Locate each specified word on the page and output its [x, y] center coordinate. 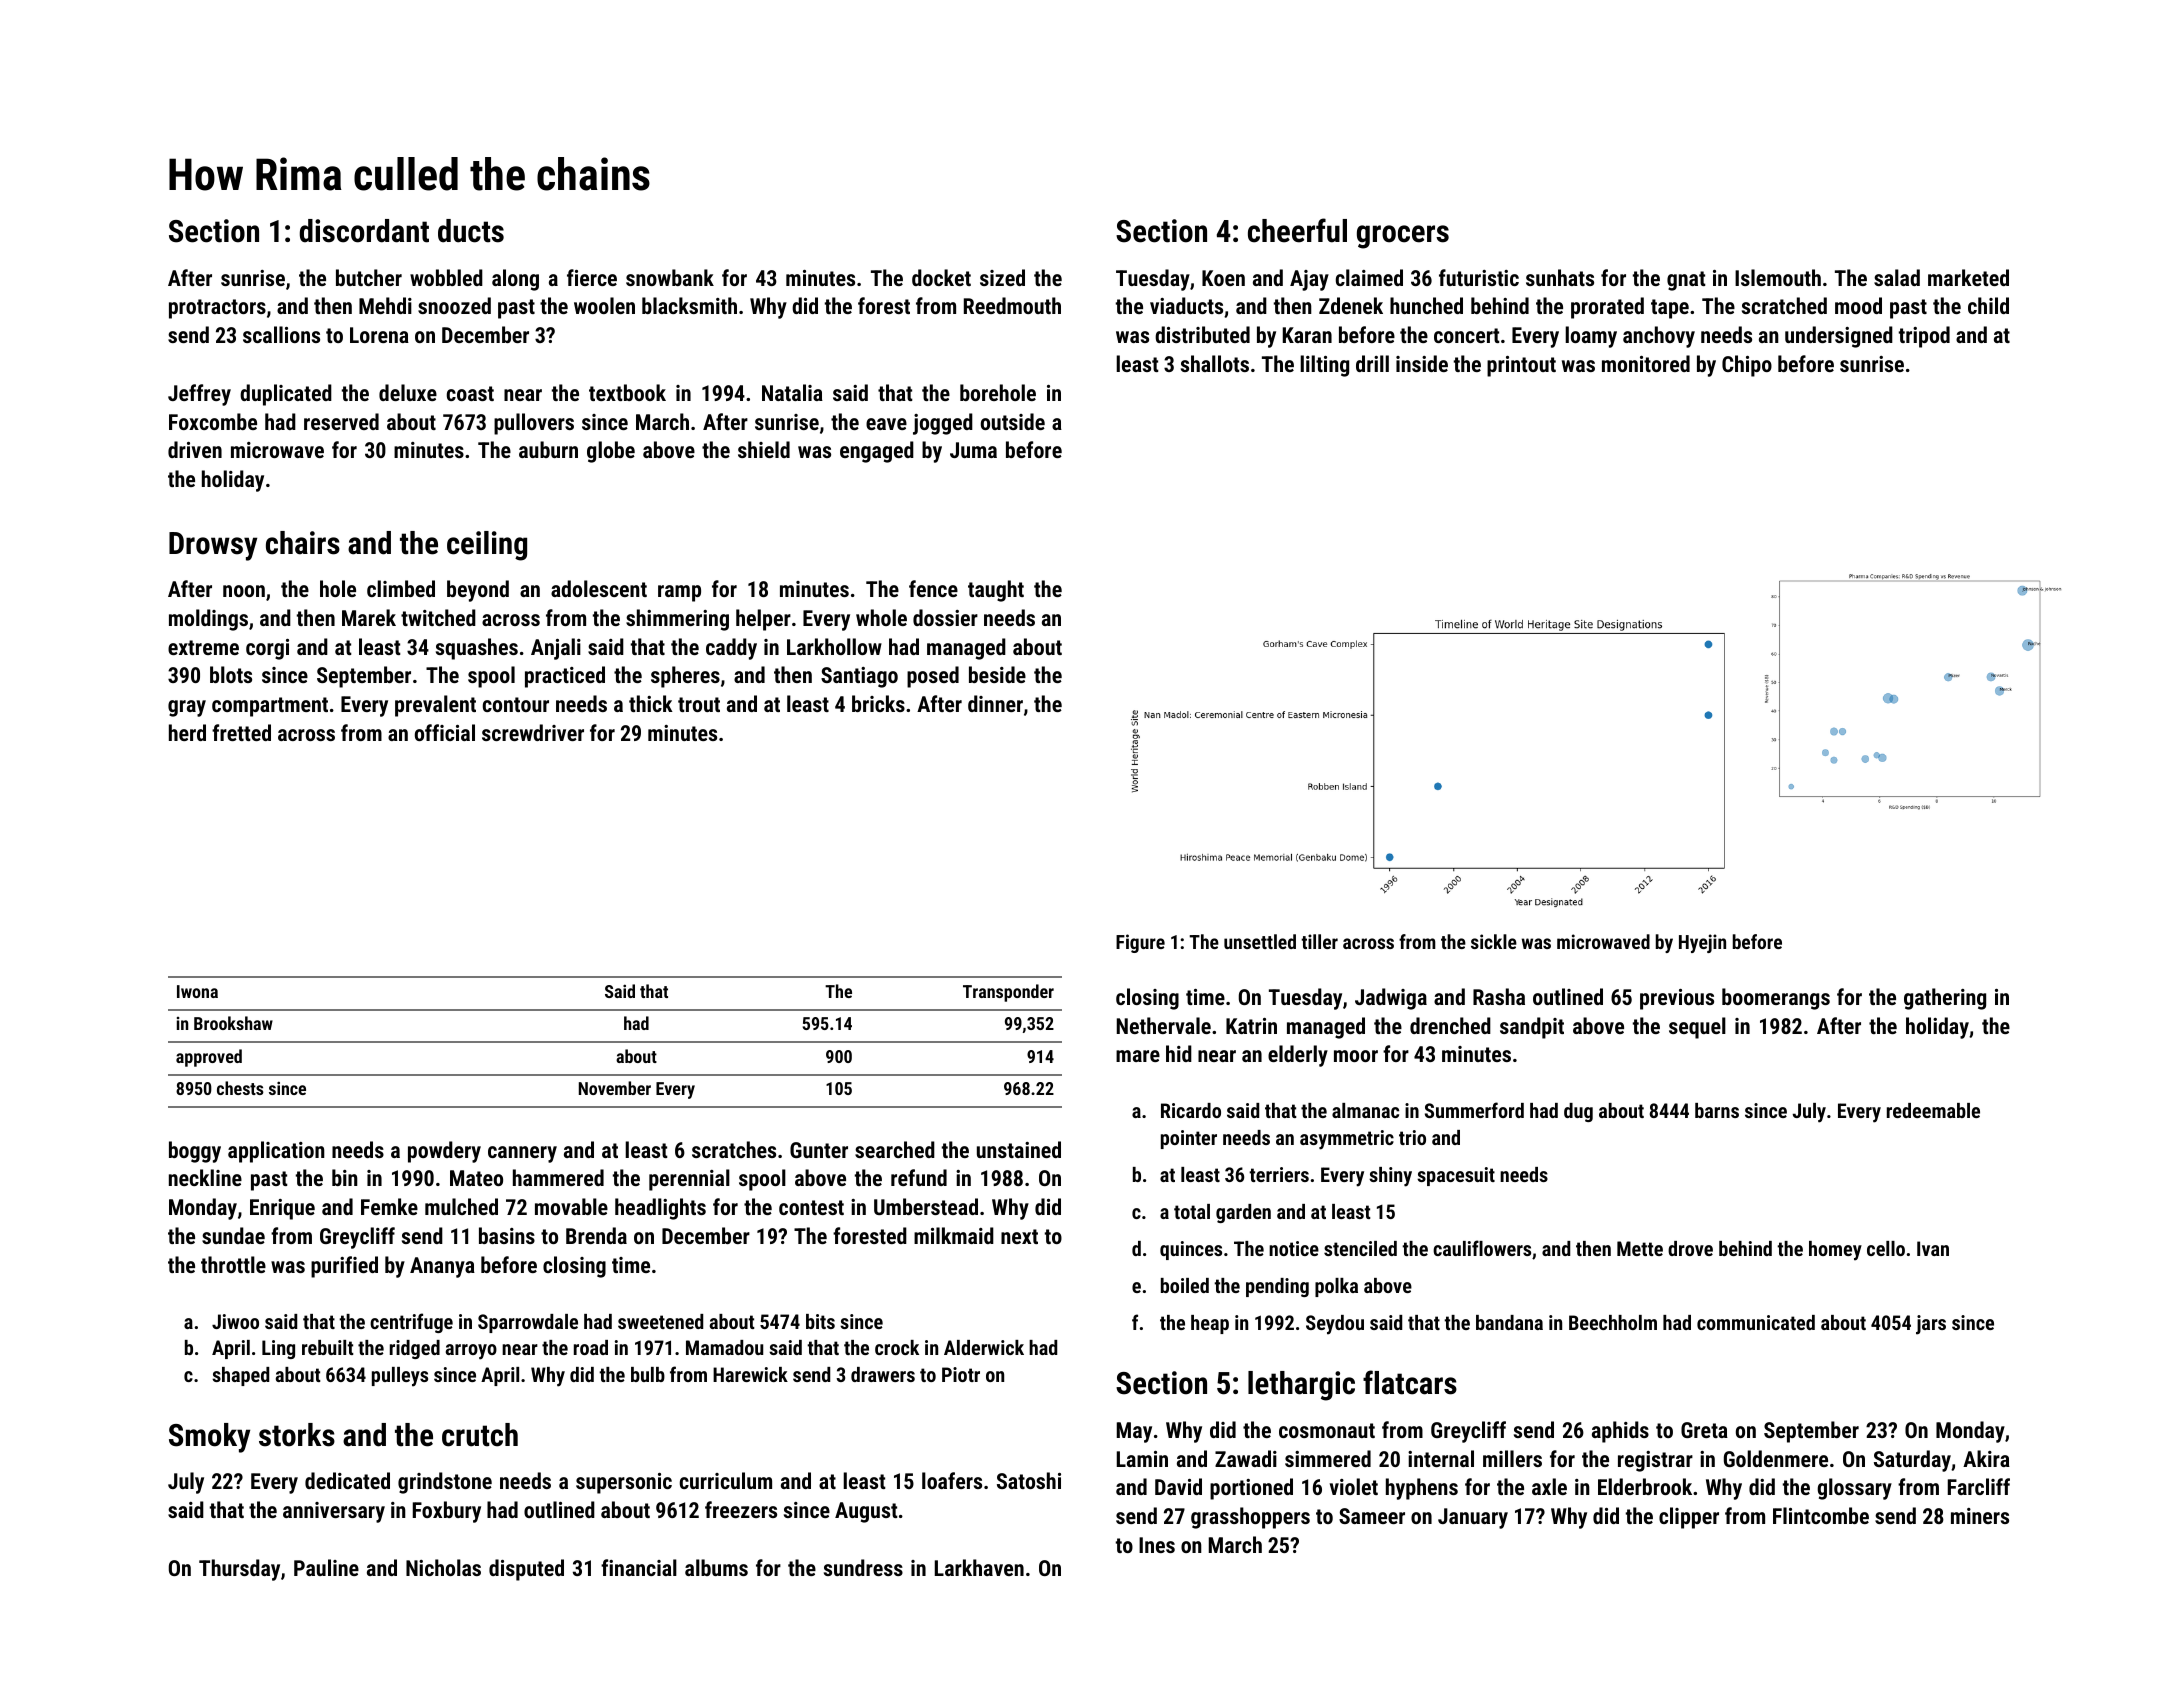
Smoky [209, 1438]
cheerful [1297, 230]
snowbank [670, 277]
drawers [883, 1374]
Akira [1986, 1458]
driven [195, 449]
